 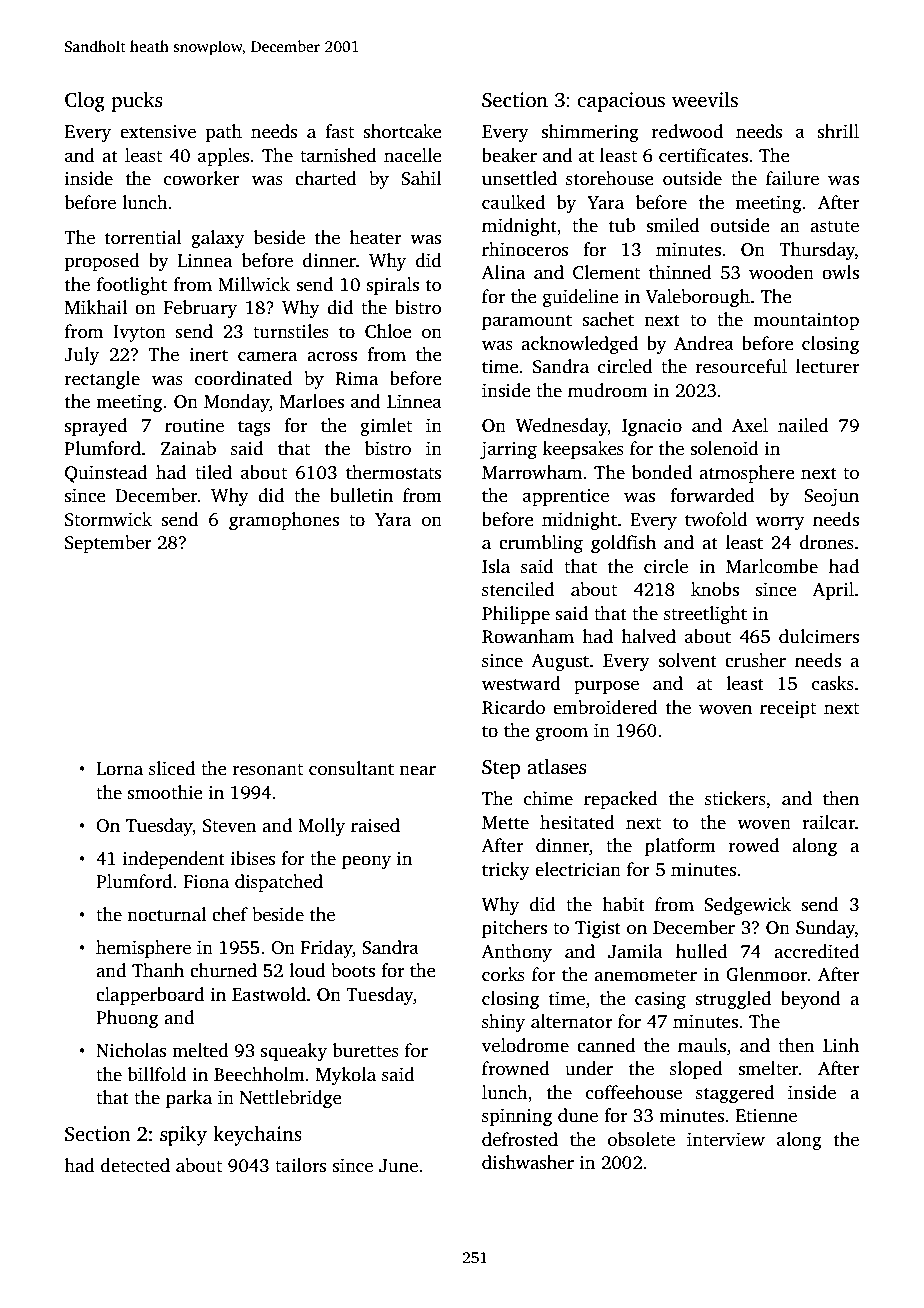 What do you see at coordinates (621, 102) in the document?
I see `capacious` at bounding box center [621, 102].
